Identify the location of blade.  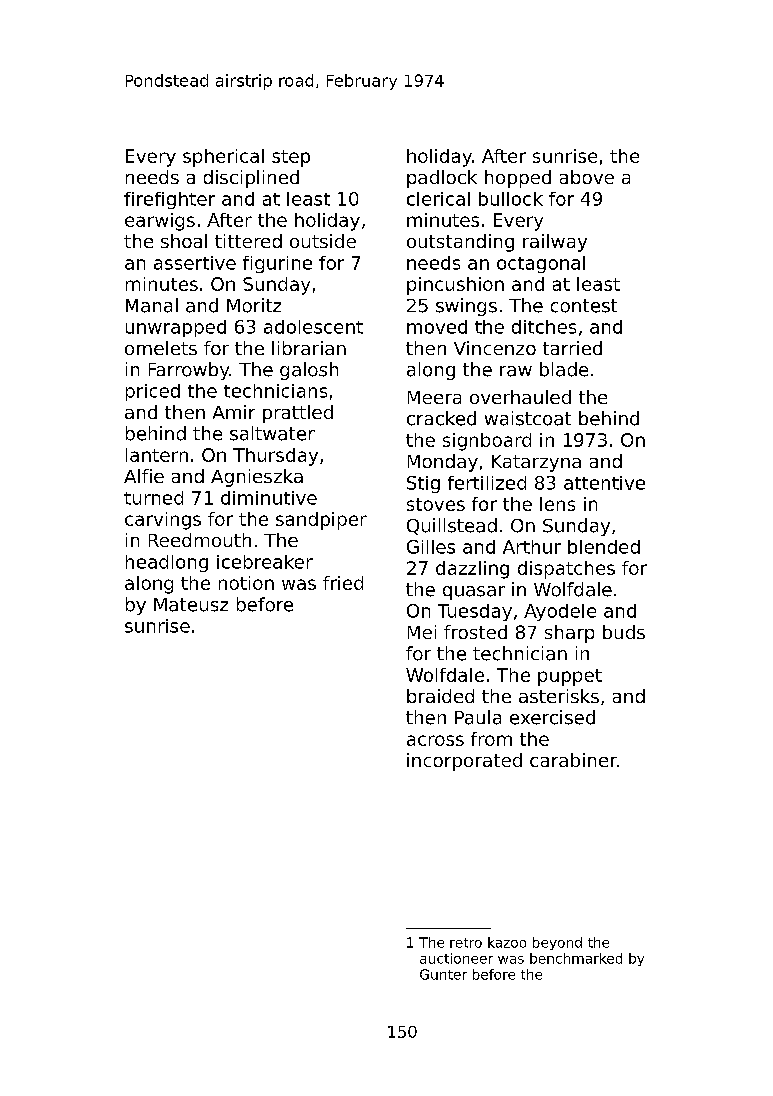
(564, 369).
